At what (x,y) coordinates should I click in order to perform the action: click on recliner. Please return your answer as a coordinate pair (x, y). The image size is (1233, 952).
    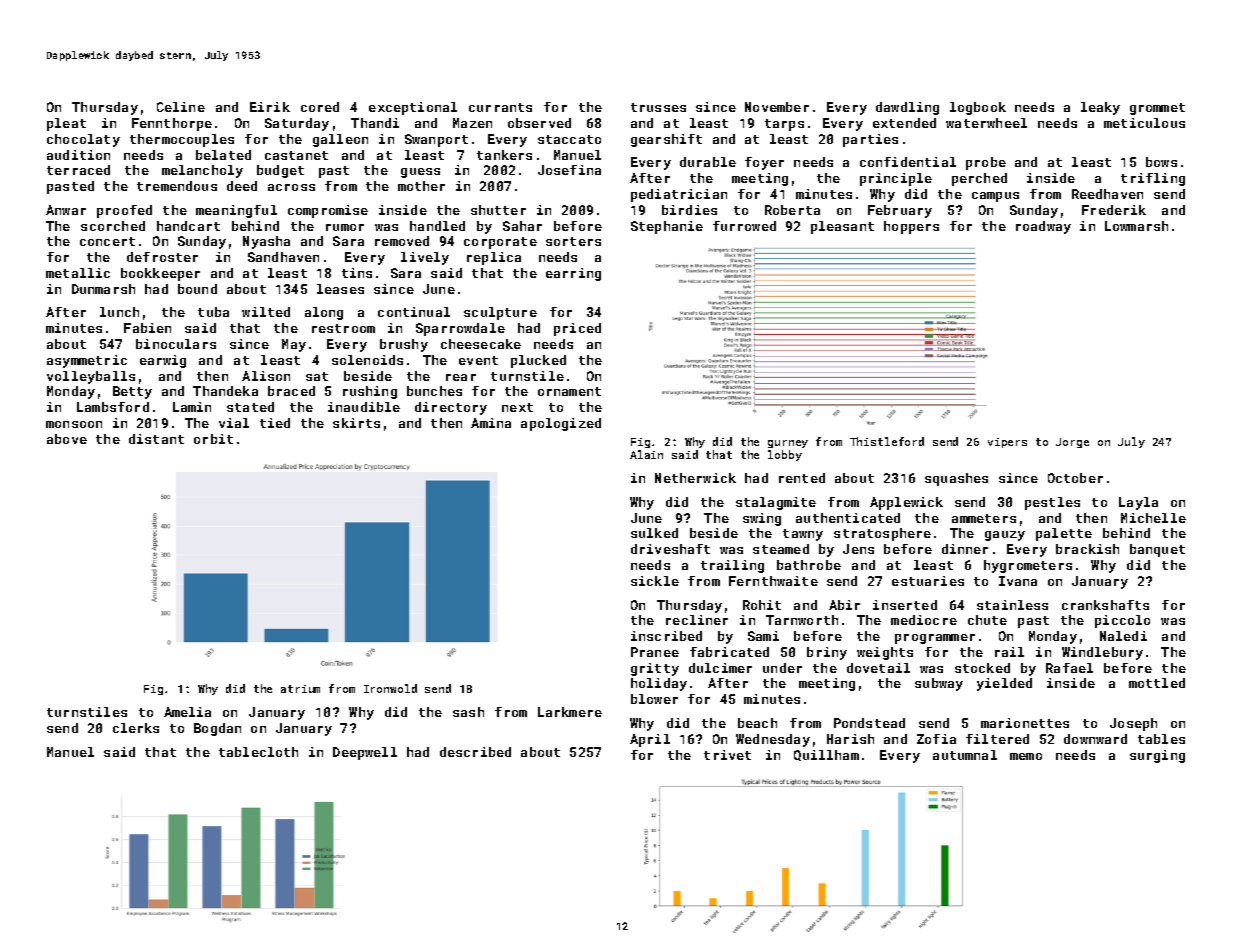
    Looking at the image, I should click on (697, 620).
